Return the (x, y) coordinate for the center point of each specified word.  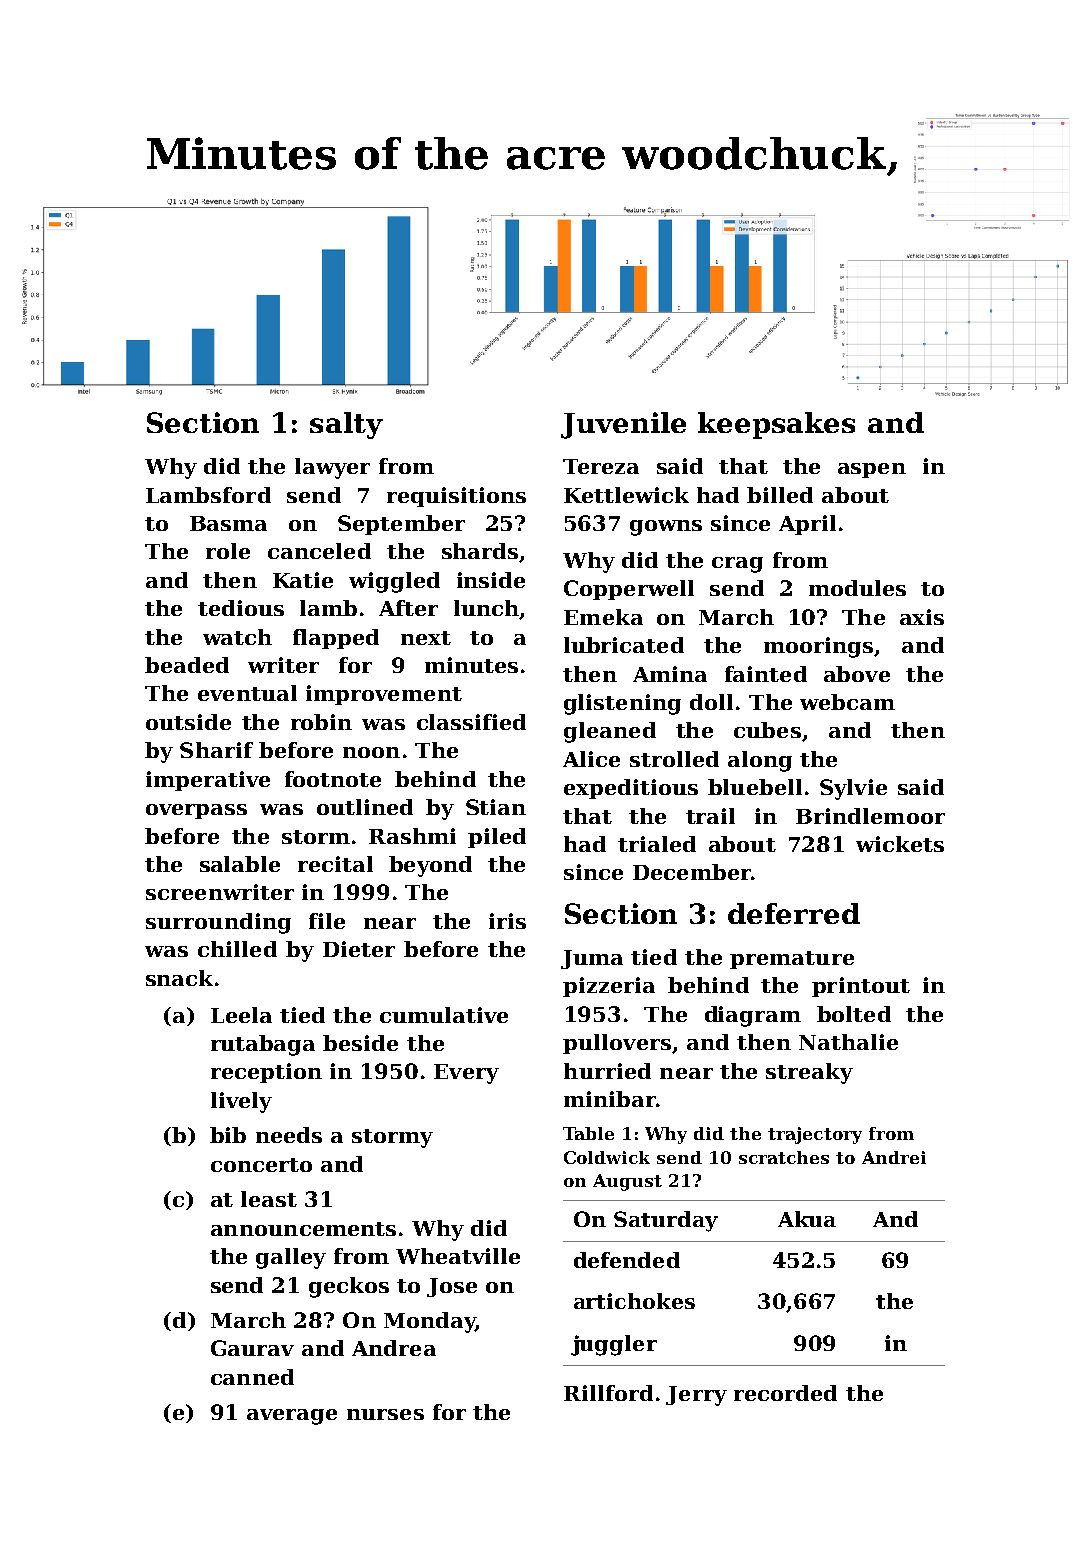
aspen (872, 470)
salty (346, 425)
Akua (807, 1219)
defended (627, 1260)
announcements (303, 1229)
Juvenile (623, 425)
